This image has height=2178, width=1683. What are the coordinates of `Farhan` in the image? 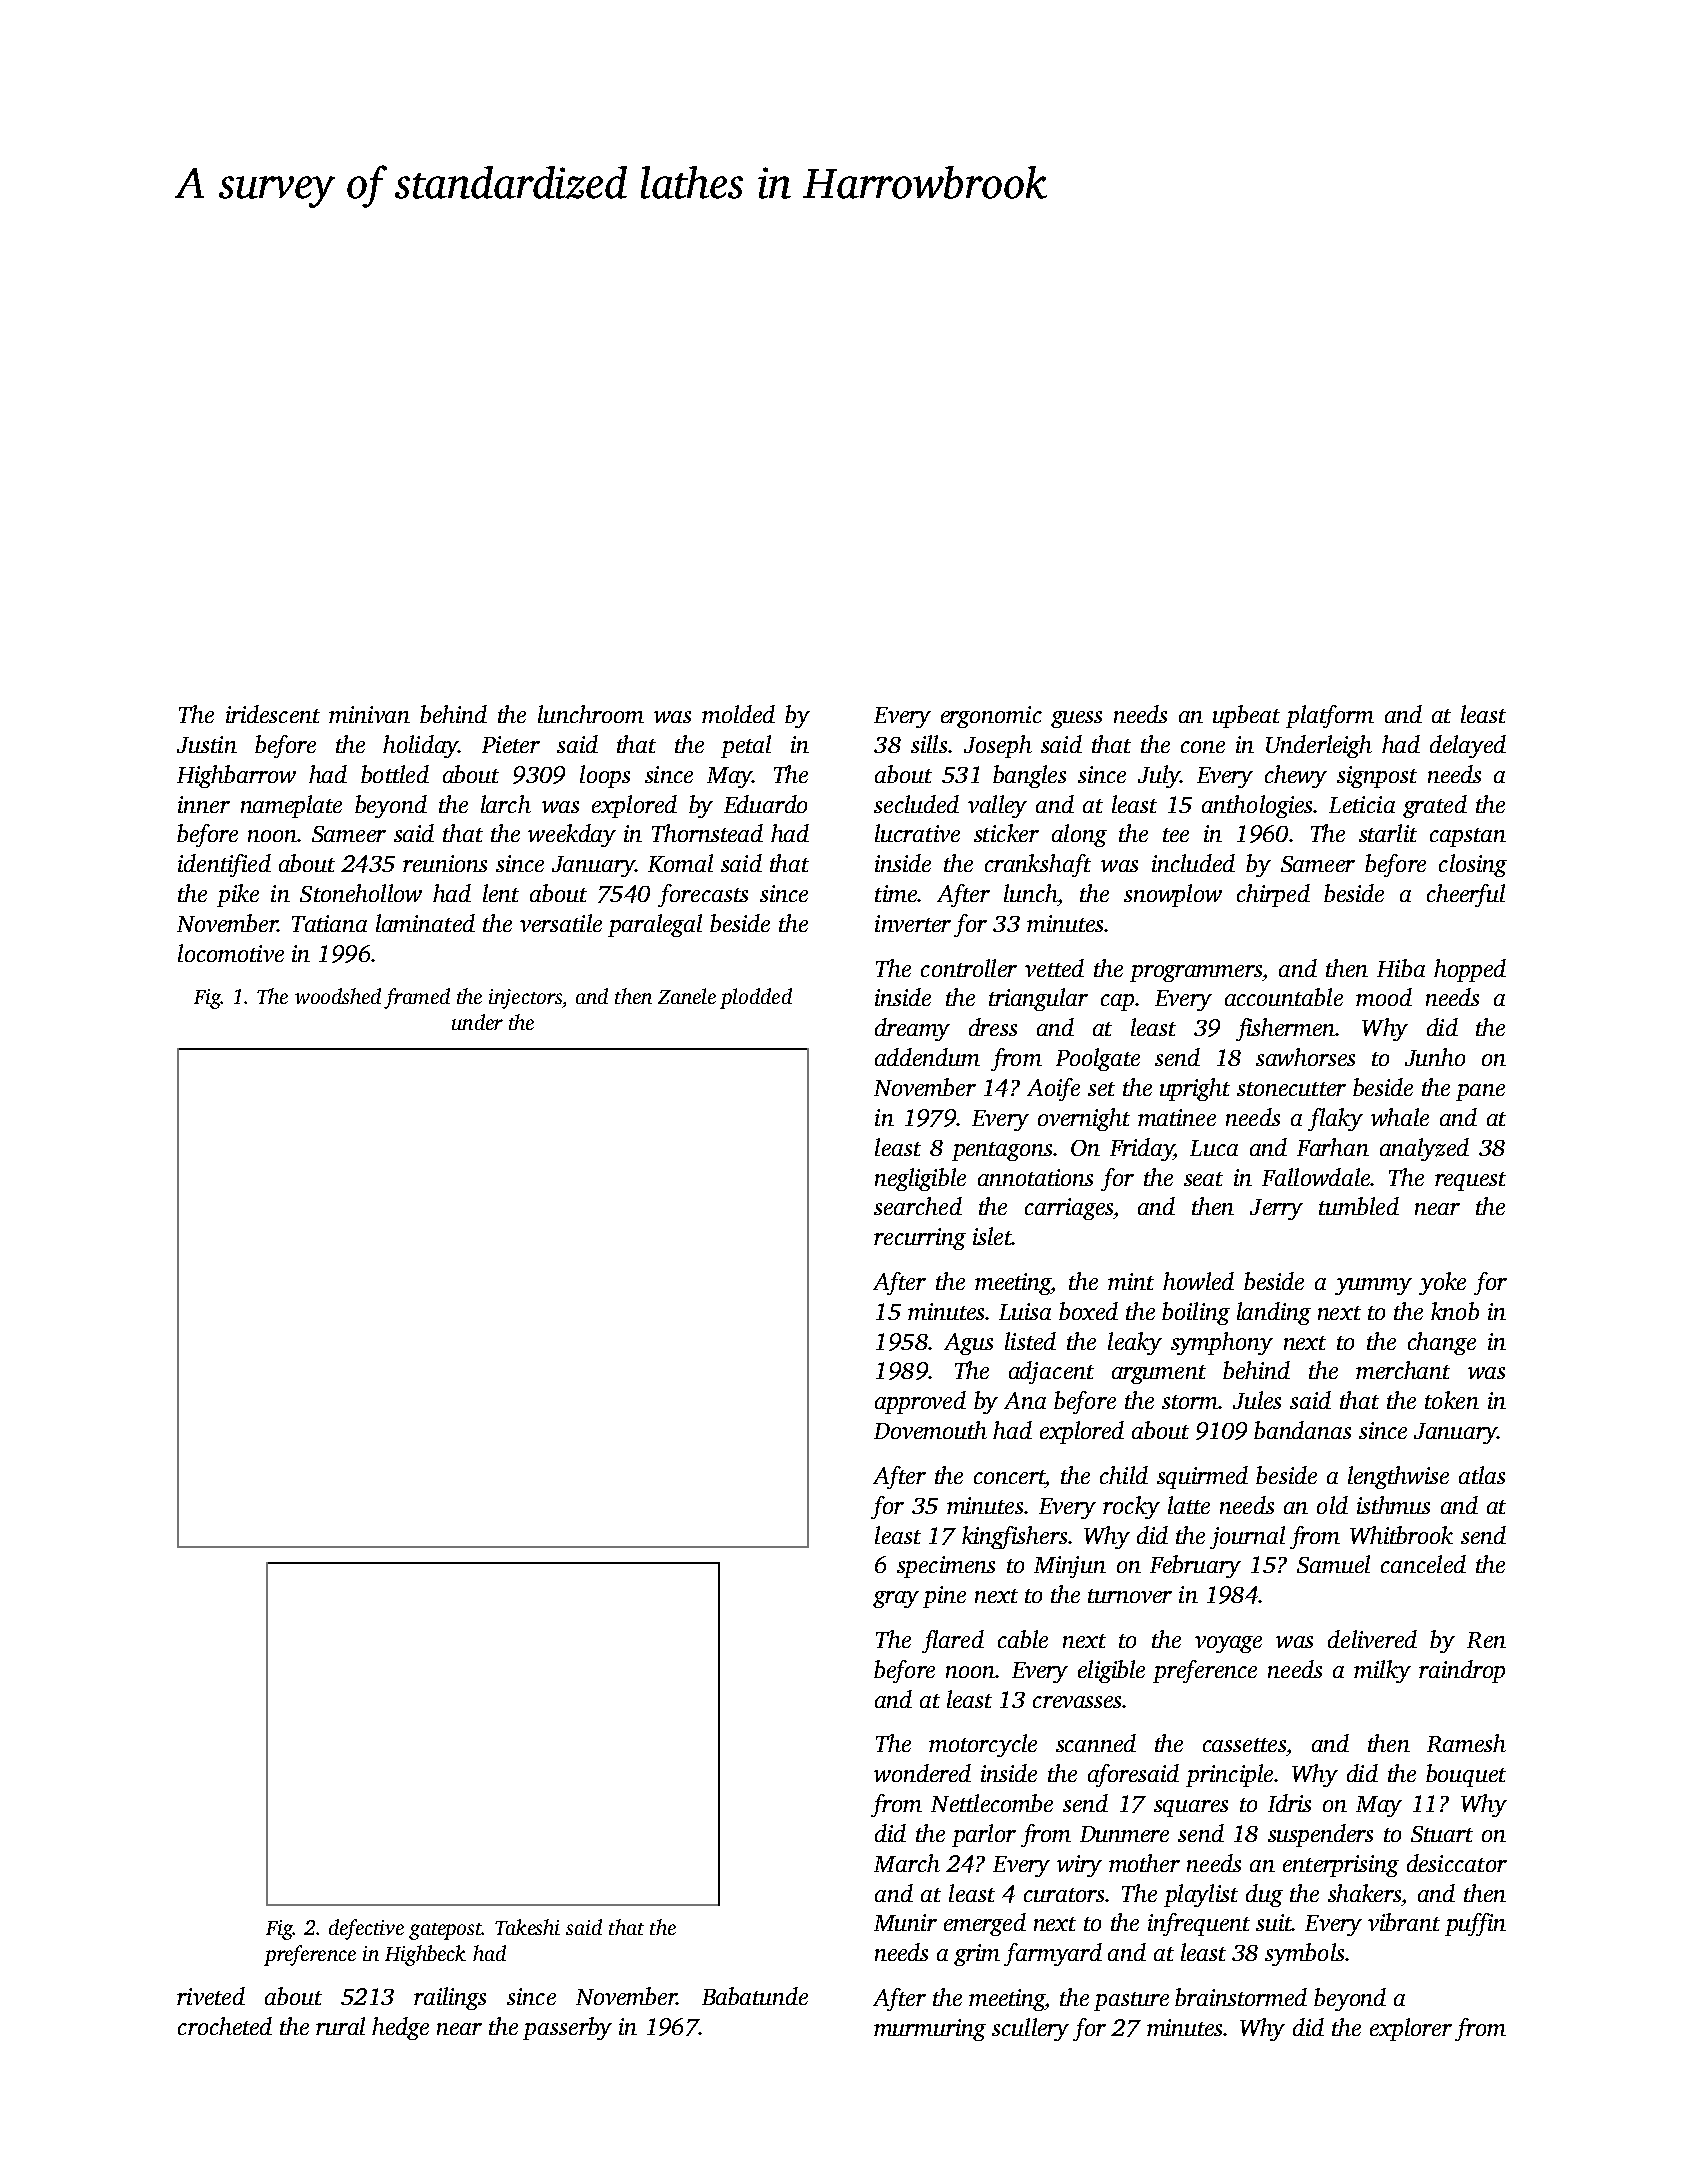 It's located at (1333, 1147).
